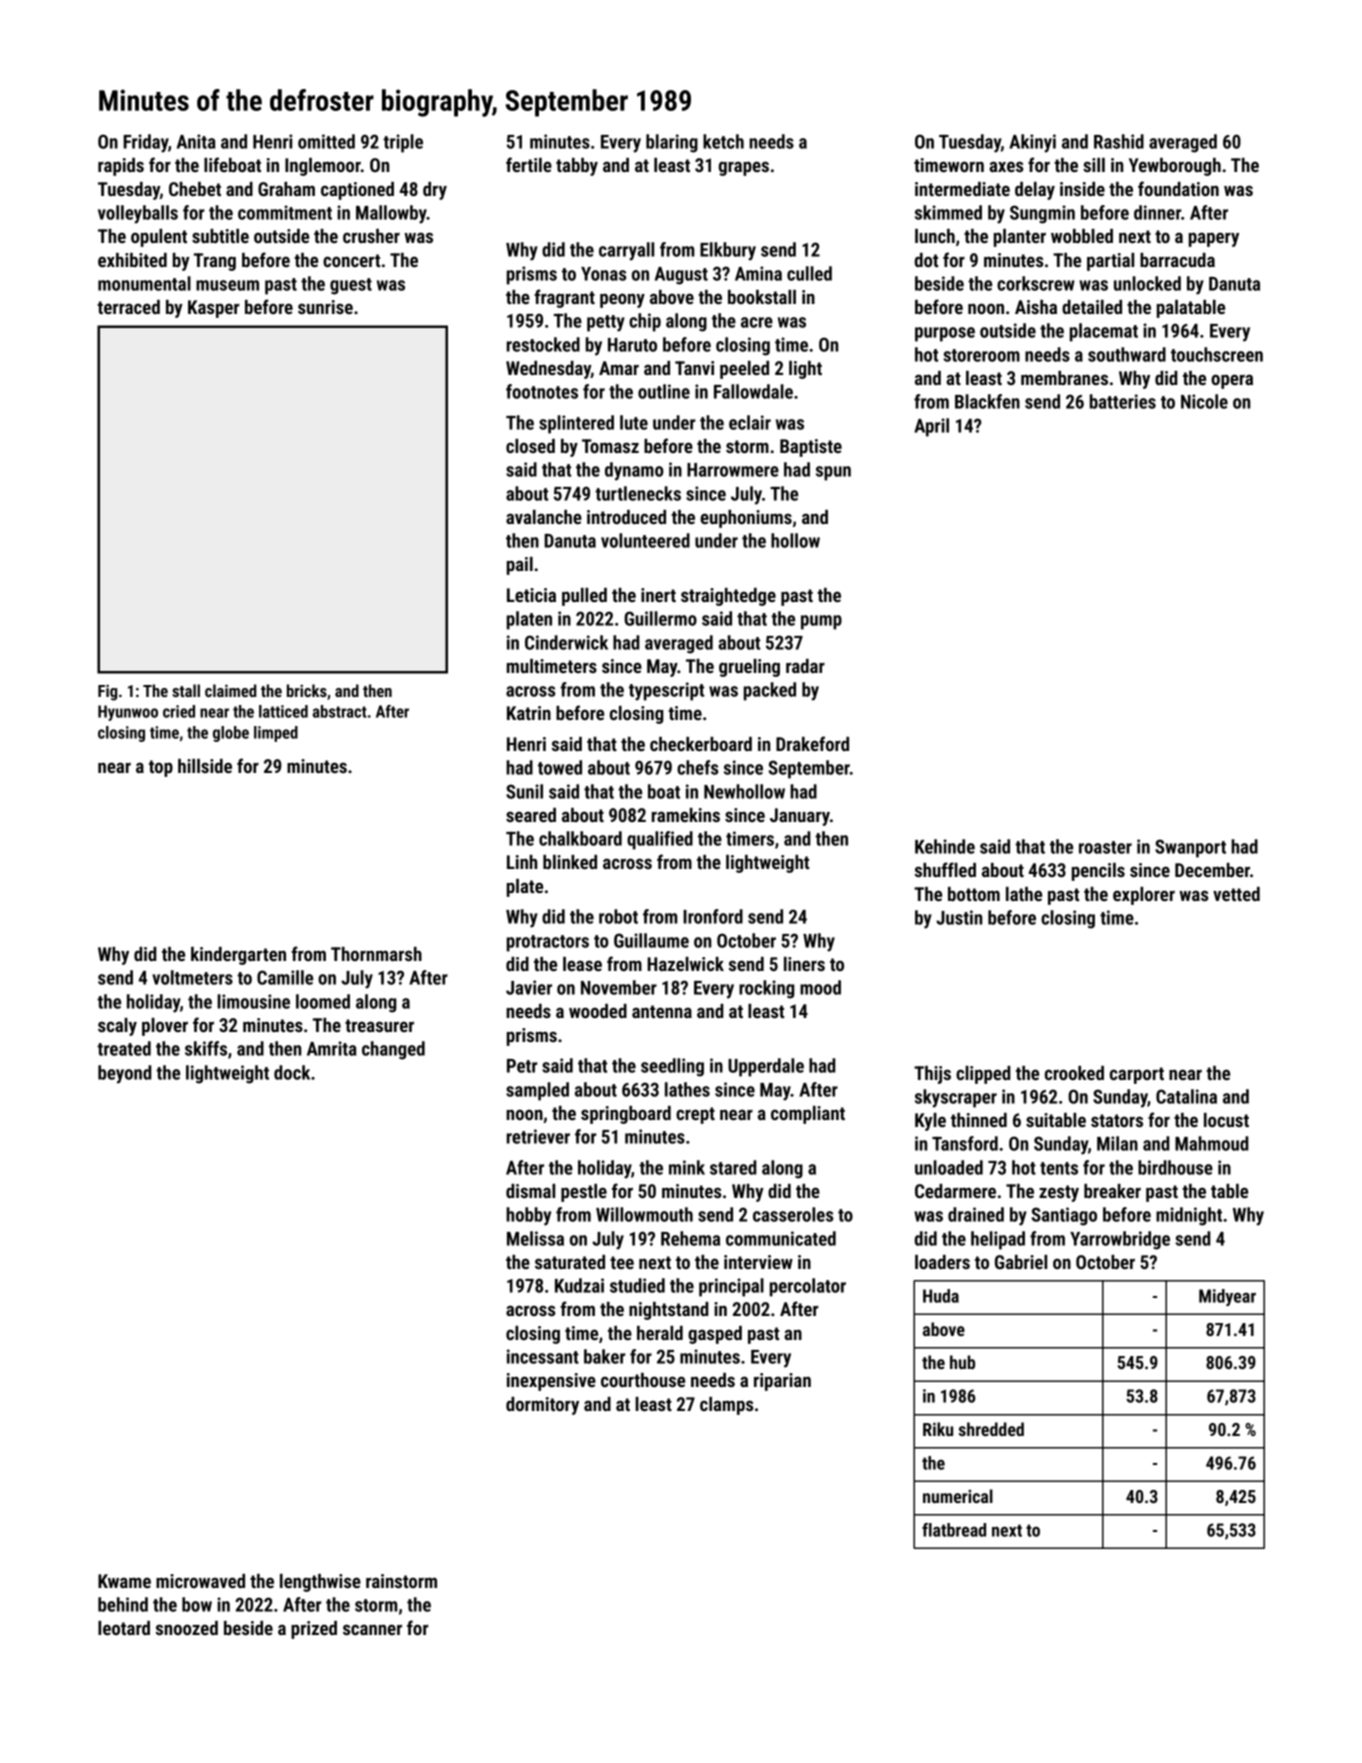 This page has height=1763, width=1362. Describe the element at coordinates (1032, 143) in the page. I see `Akinyi` at that location.
